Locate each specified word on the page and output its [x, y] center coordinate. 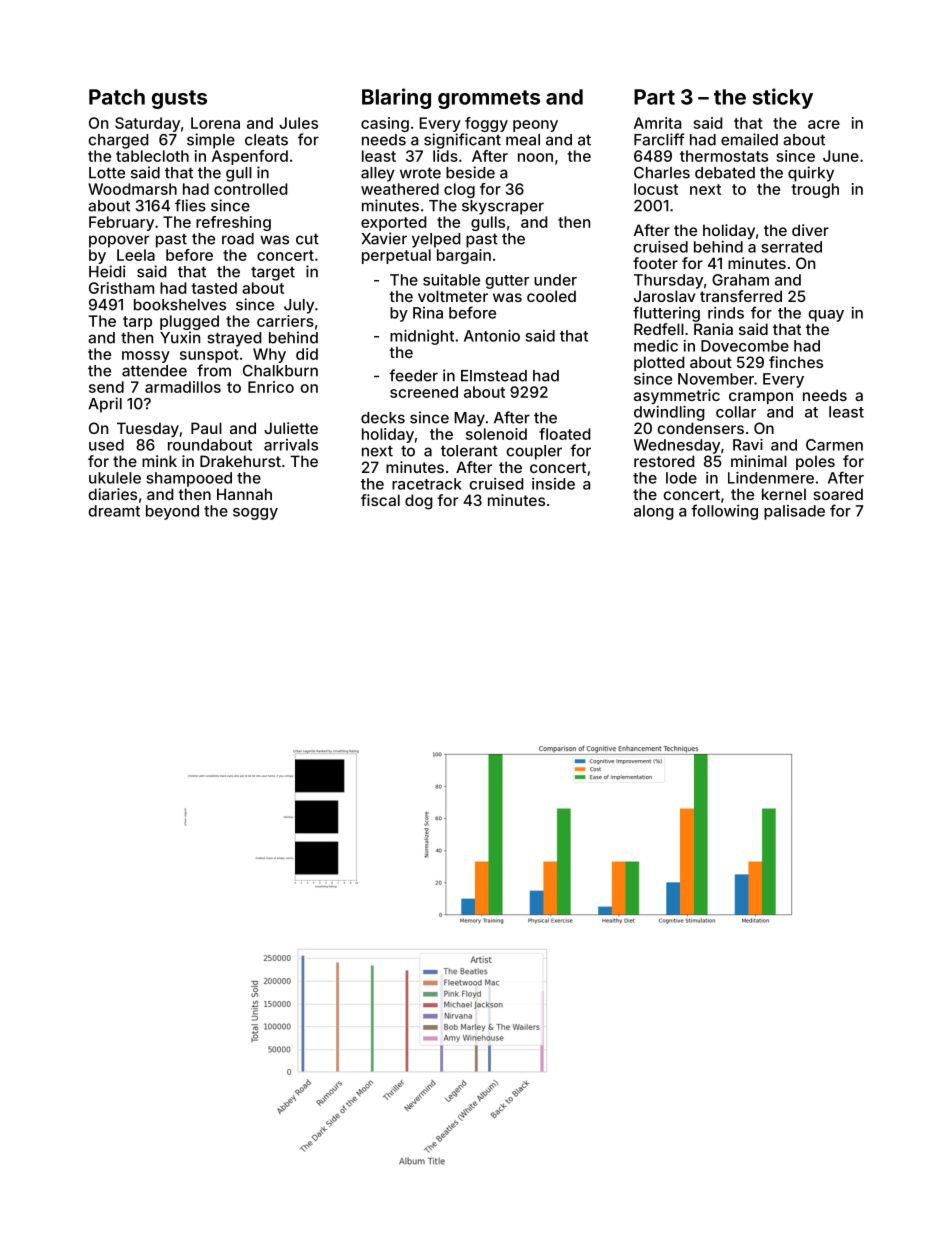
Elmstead [494, 376]
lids [445, 156]
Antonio [492, 336]
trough [815, 190]
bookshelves [180, 305]
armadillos [183, 387]
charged [119, 141]
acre [824, 124]
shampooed [189, 479]
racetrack [427, 484]
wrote [420, 173]
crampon [761, 398]
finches [796, 362]
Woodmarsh [132, 189]
